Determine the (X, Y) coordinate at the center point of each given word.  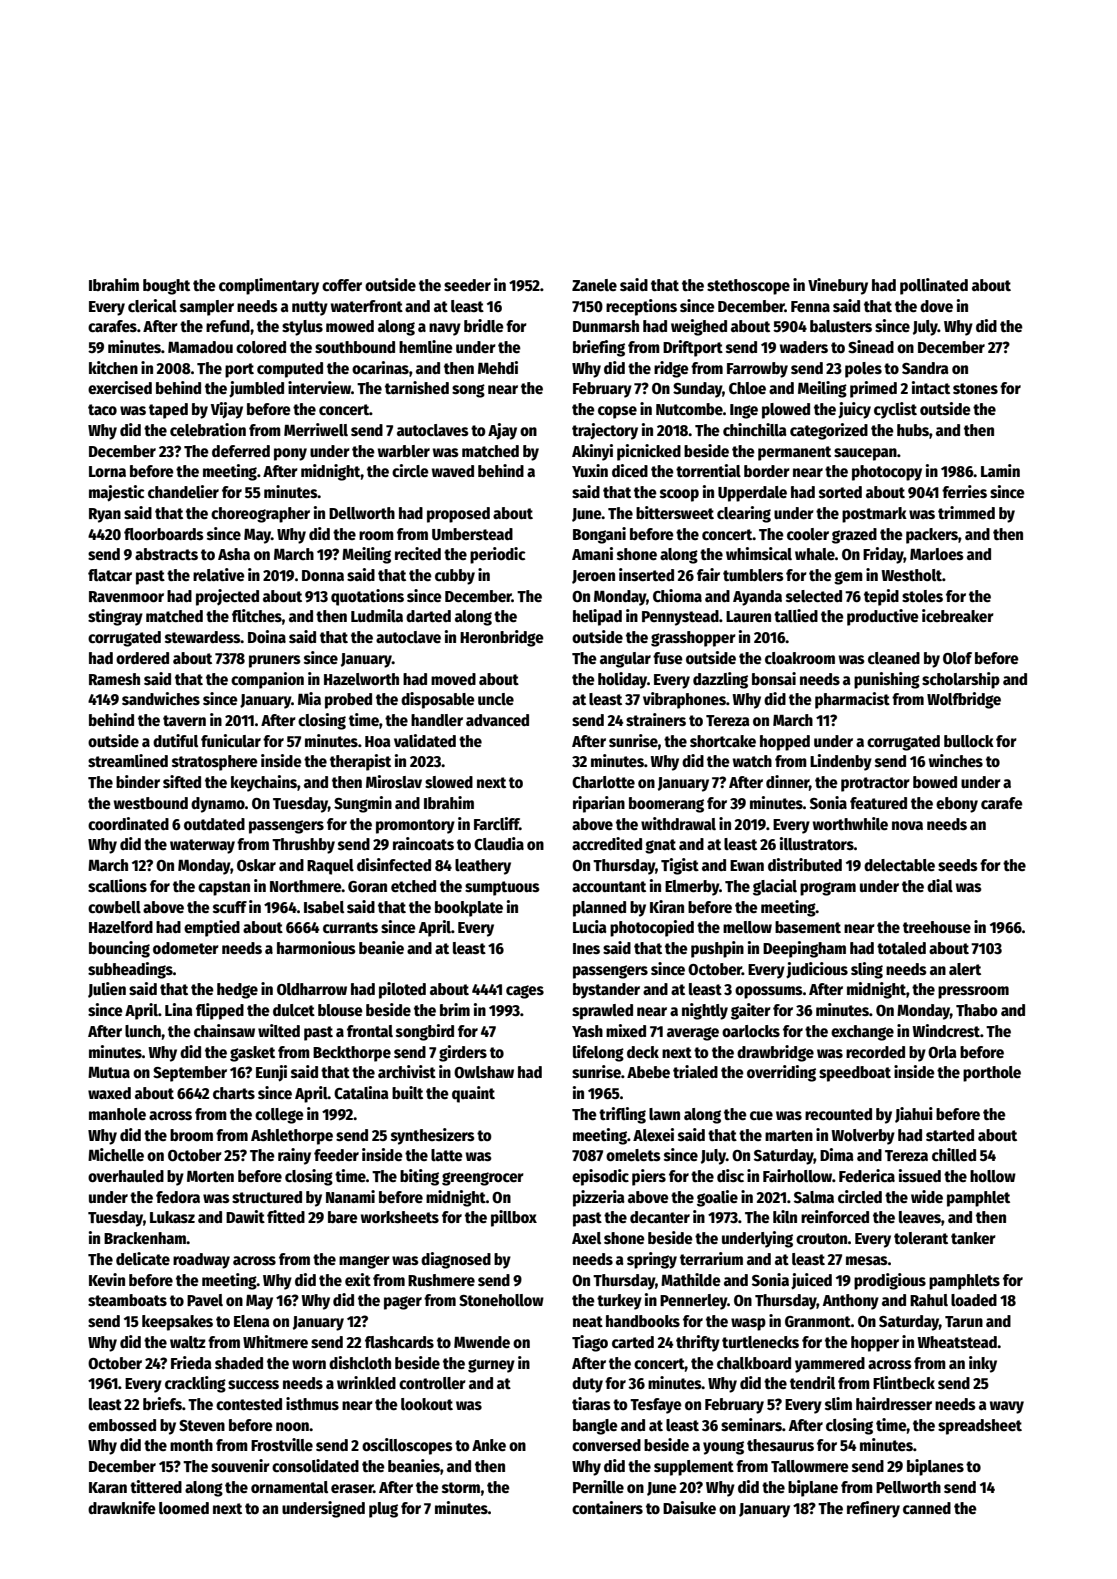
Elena (252, 1321)
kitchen (113, 367)
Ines (586, 949)
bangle (595, 1427)
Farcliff (497, 824)
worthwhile (850, 824)
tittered (156, 1486)
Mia (309, 698)
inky (983, 1364)
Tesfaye (656, 1406)
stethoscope (748, 287)
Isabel (324, 907)
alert (965, 969)
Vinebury (838, 286)
